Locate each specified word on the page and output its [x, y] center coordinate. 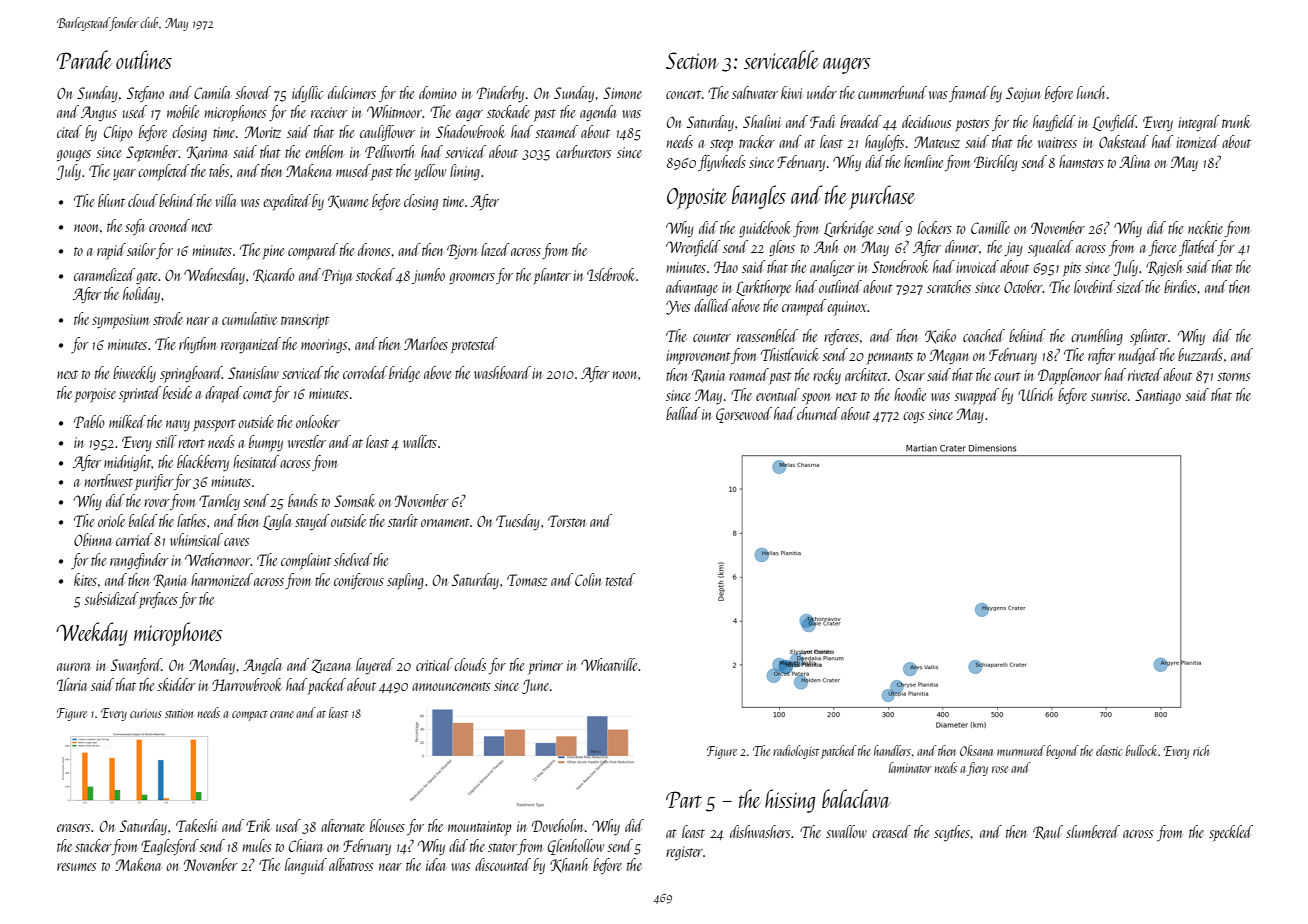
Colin [588, 579]
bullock [1141, 750]
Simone [622, 93]
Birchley [996, 163]
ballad [683, 413]
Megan [949, 356]
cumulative [249, 318]
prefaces [158, 600]
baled [143, 520]
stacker [93, 845]
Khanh [569, 865]
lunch [1091, 92]
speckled [1231, 833]
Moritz [262, 132]
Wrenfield [693, 248]
